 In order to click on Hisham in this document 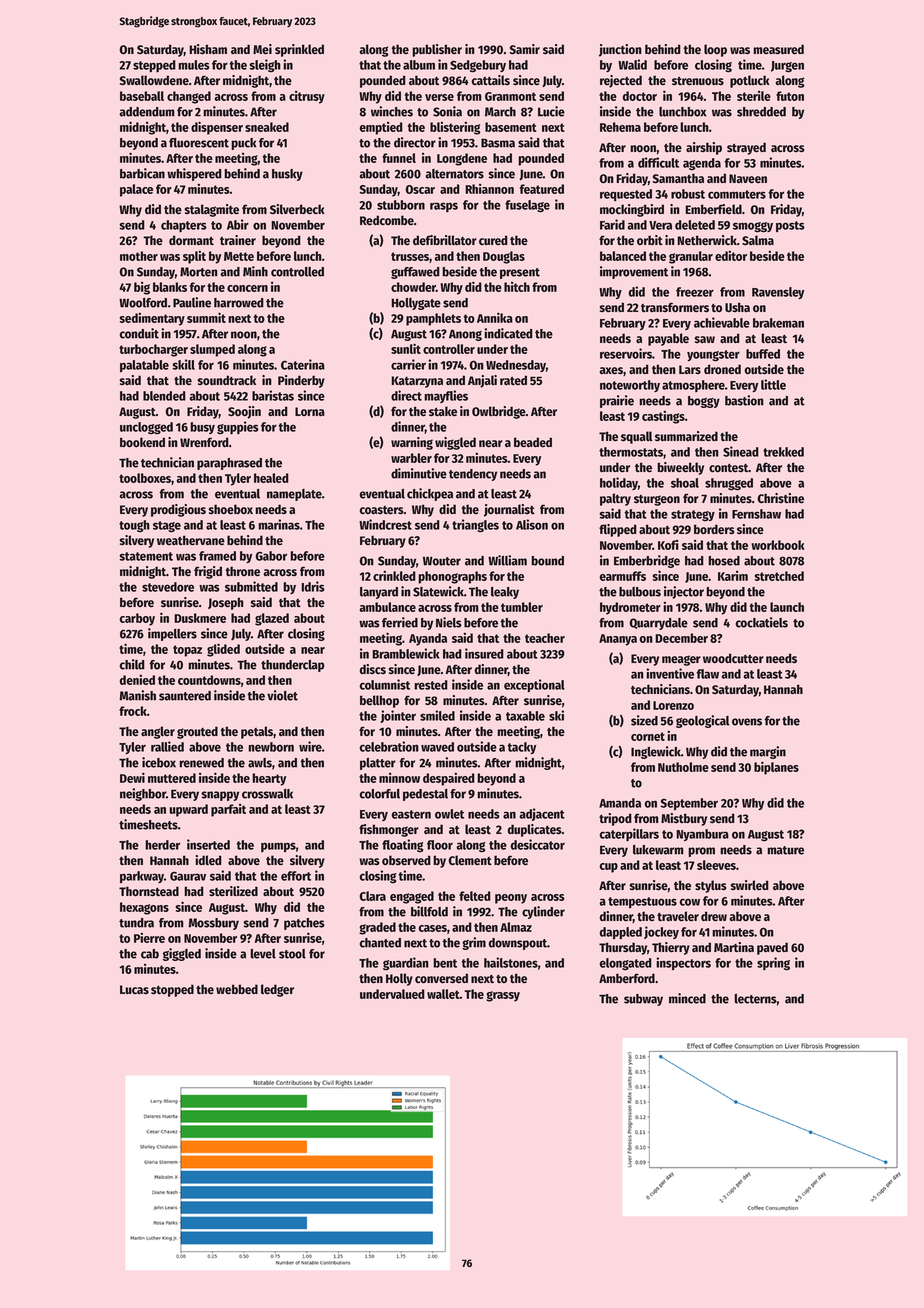, I will do `click(208, 49)`.
